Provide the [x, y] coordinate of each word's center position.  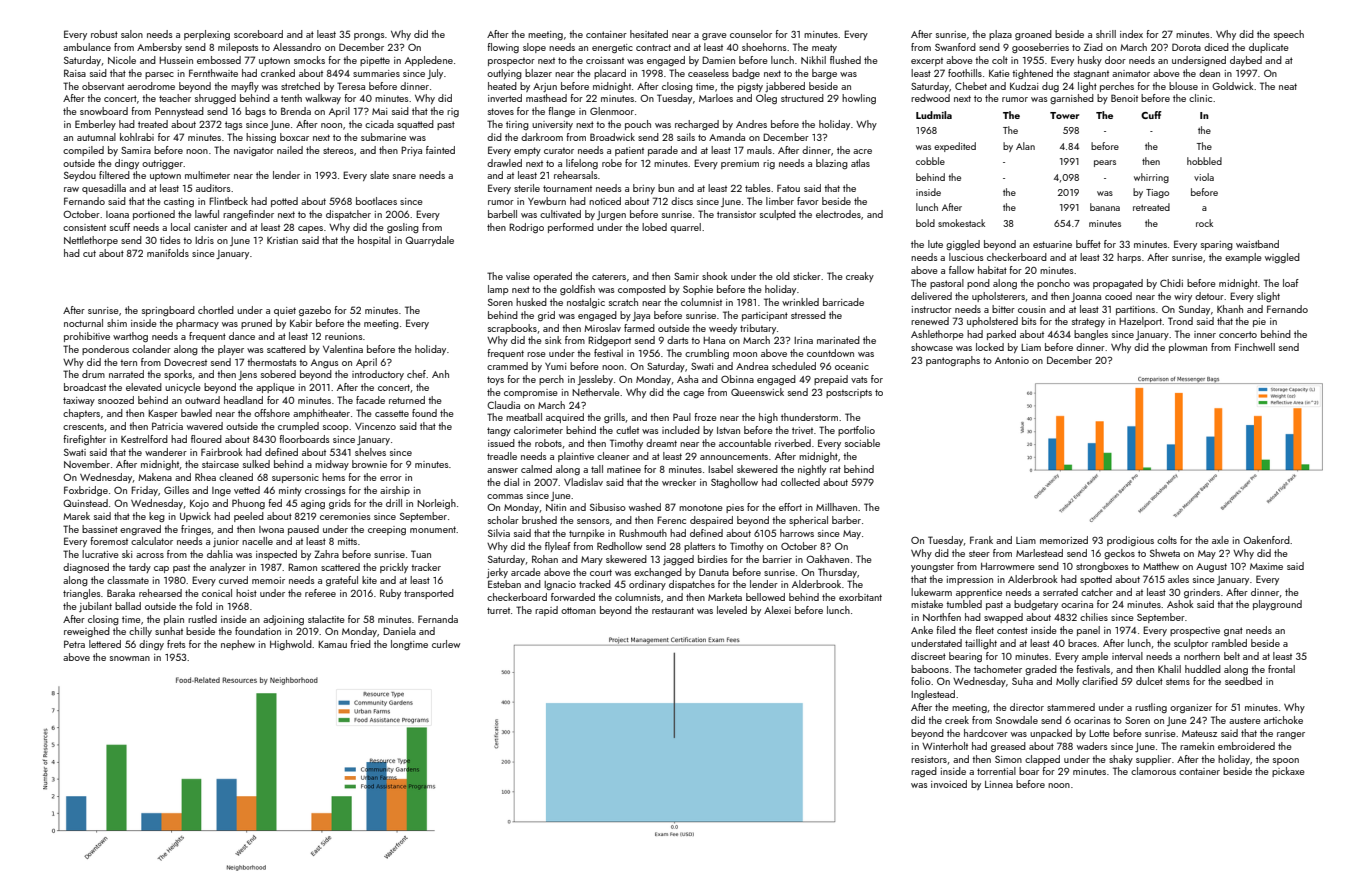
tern [128, 362]
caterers [609, 276]
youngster [932, 567]
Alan [1025, 146]
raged [924, 772]
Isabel [720, 469]
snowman [130, 658]
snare [404, 176]
